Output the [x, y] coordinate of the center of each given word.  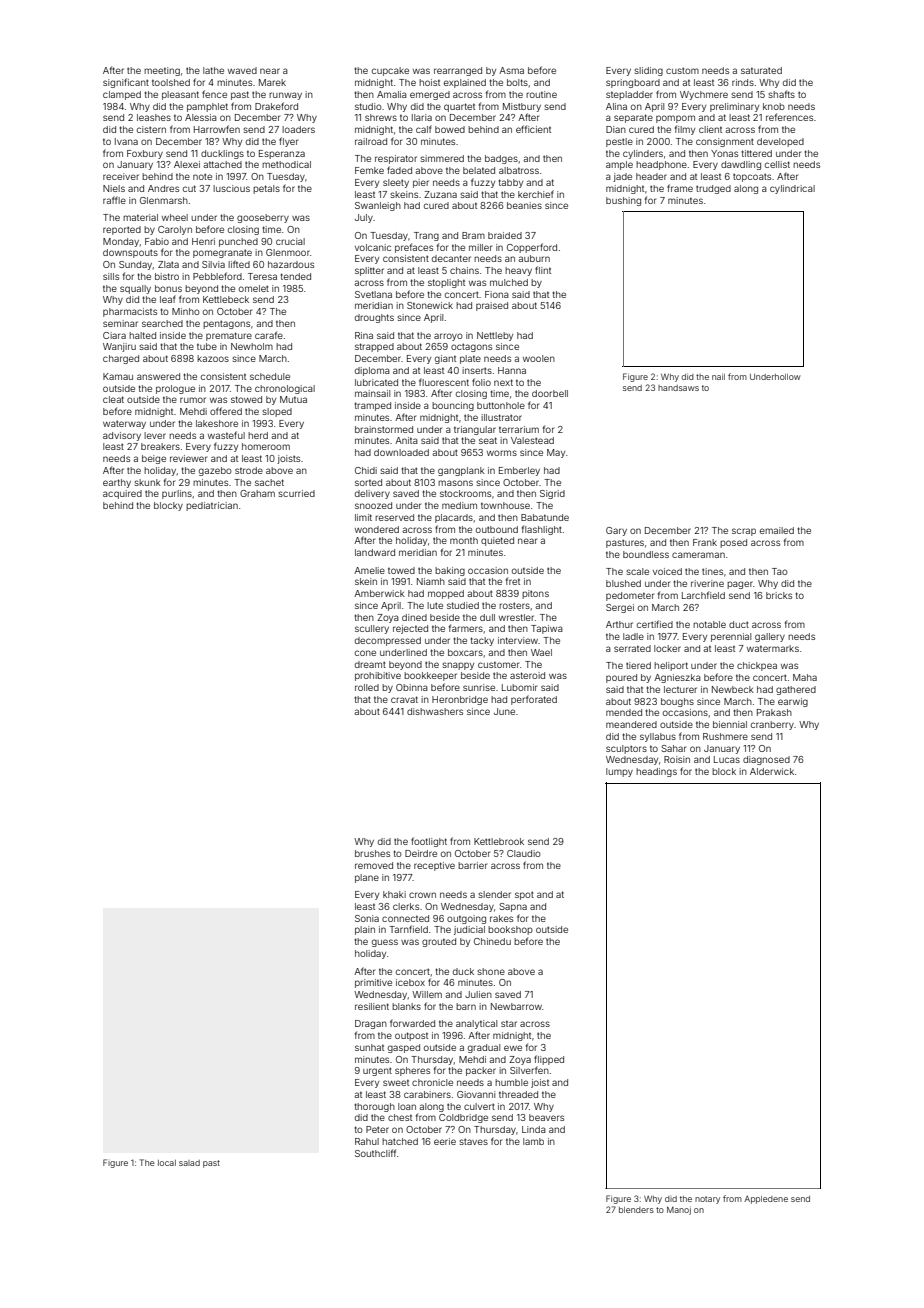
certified [655, 624]
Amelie [369, 570]
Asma [511, 70]
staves [473, 1141]
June [504, 711]
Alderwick [772, 771]
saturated [761, 70]
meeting [162, 71]
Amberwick [379, 593]
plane [367, 878]
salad [189, 1163]
